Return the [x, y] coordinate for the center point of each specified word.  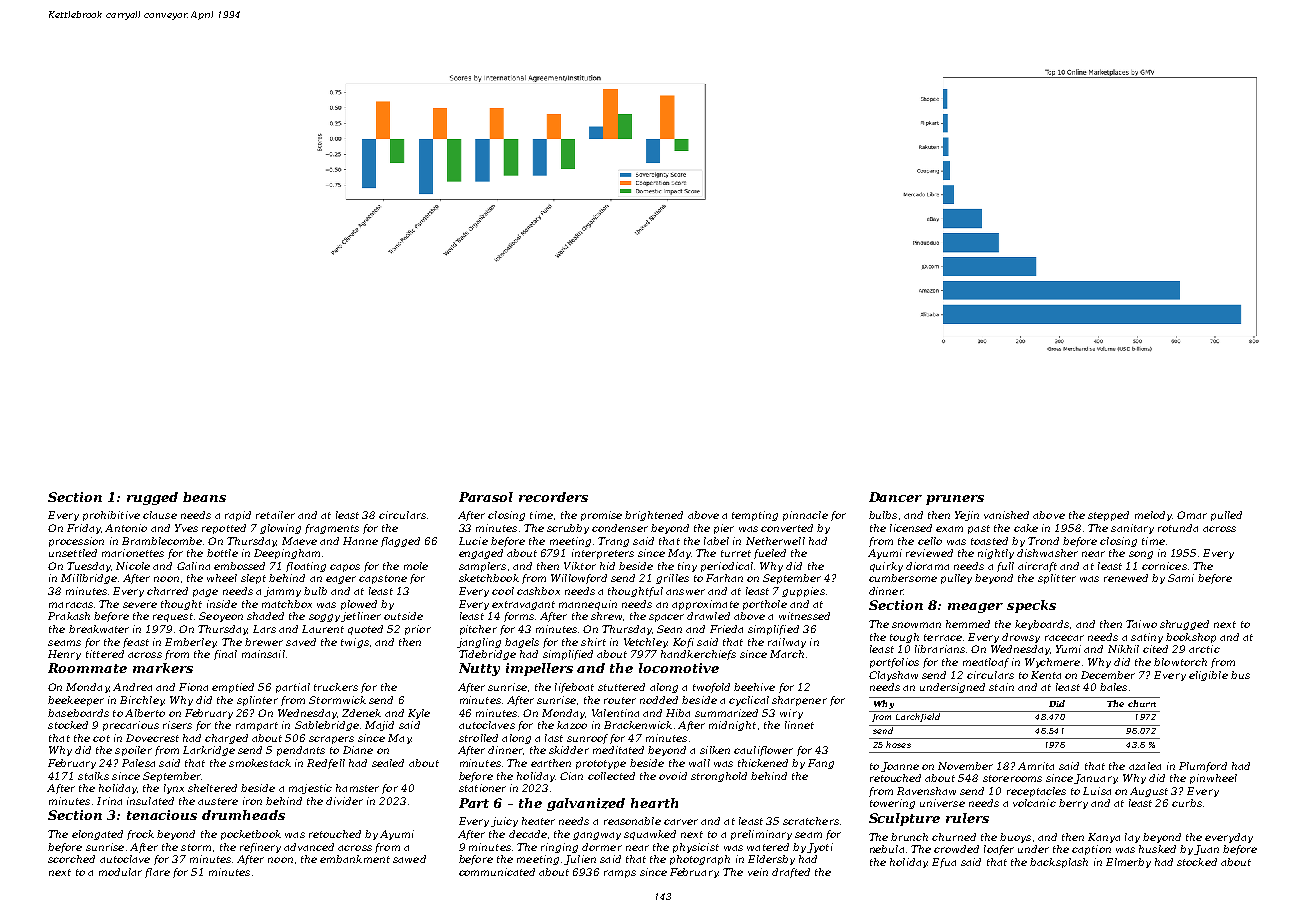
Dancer [895, 497]
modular [120, 872]
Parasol [486, 497]
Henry [64, 655]
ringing [559, 848]
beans [204, 497]
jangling [479, 643]
